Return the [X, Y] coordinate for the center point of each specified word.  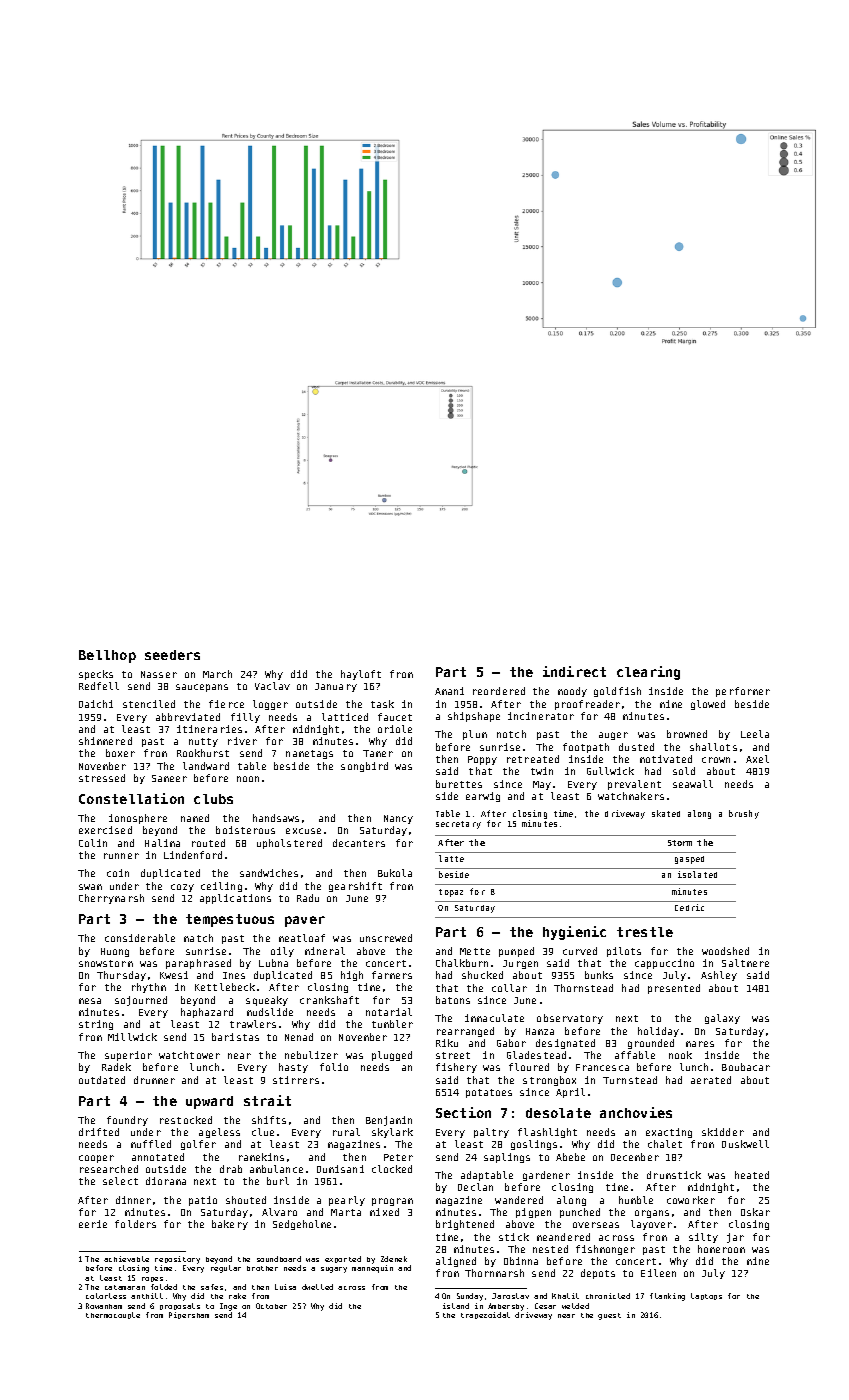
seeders [172, 655]
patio [203, 1201]
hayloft [361, 675]
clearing [648, 673]
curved [580, 951]
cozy [182, 888]
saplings [507, 1158]
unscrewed [386, 938]
